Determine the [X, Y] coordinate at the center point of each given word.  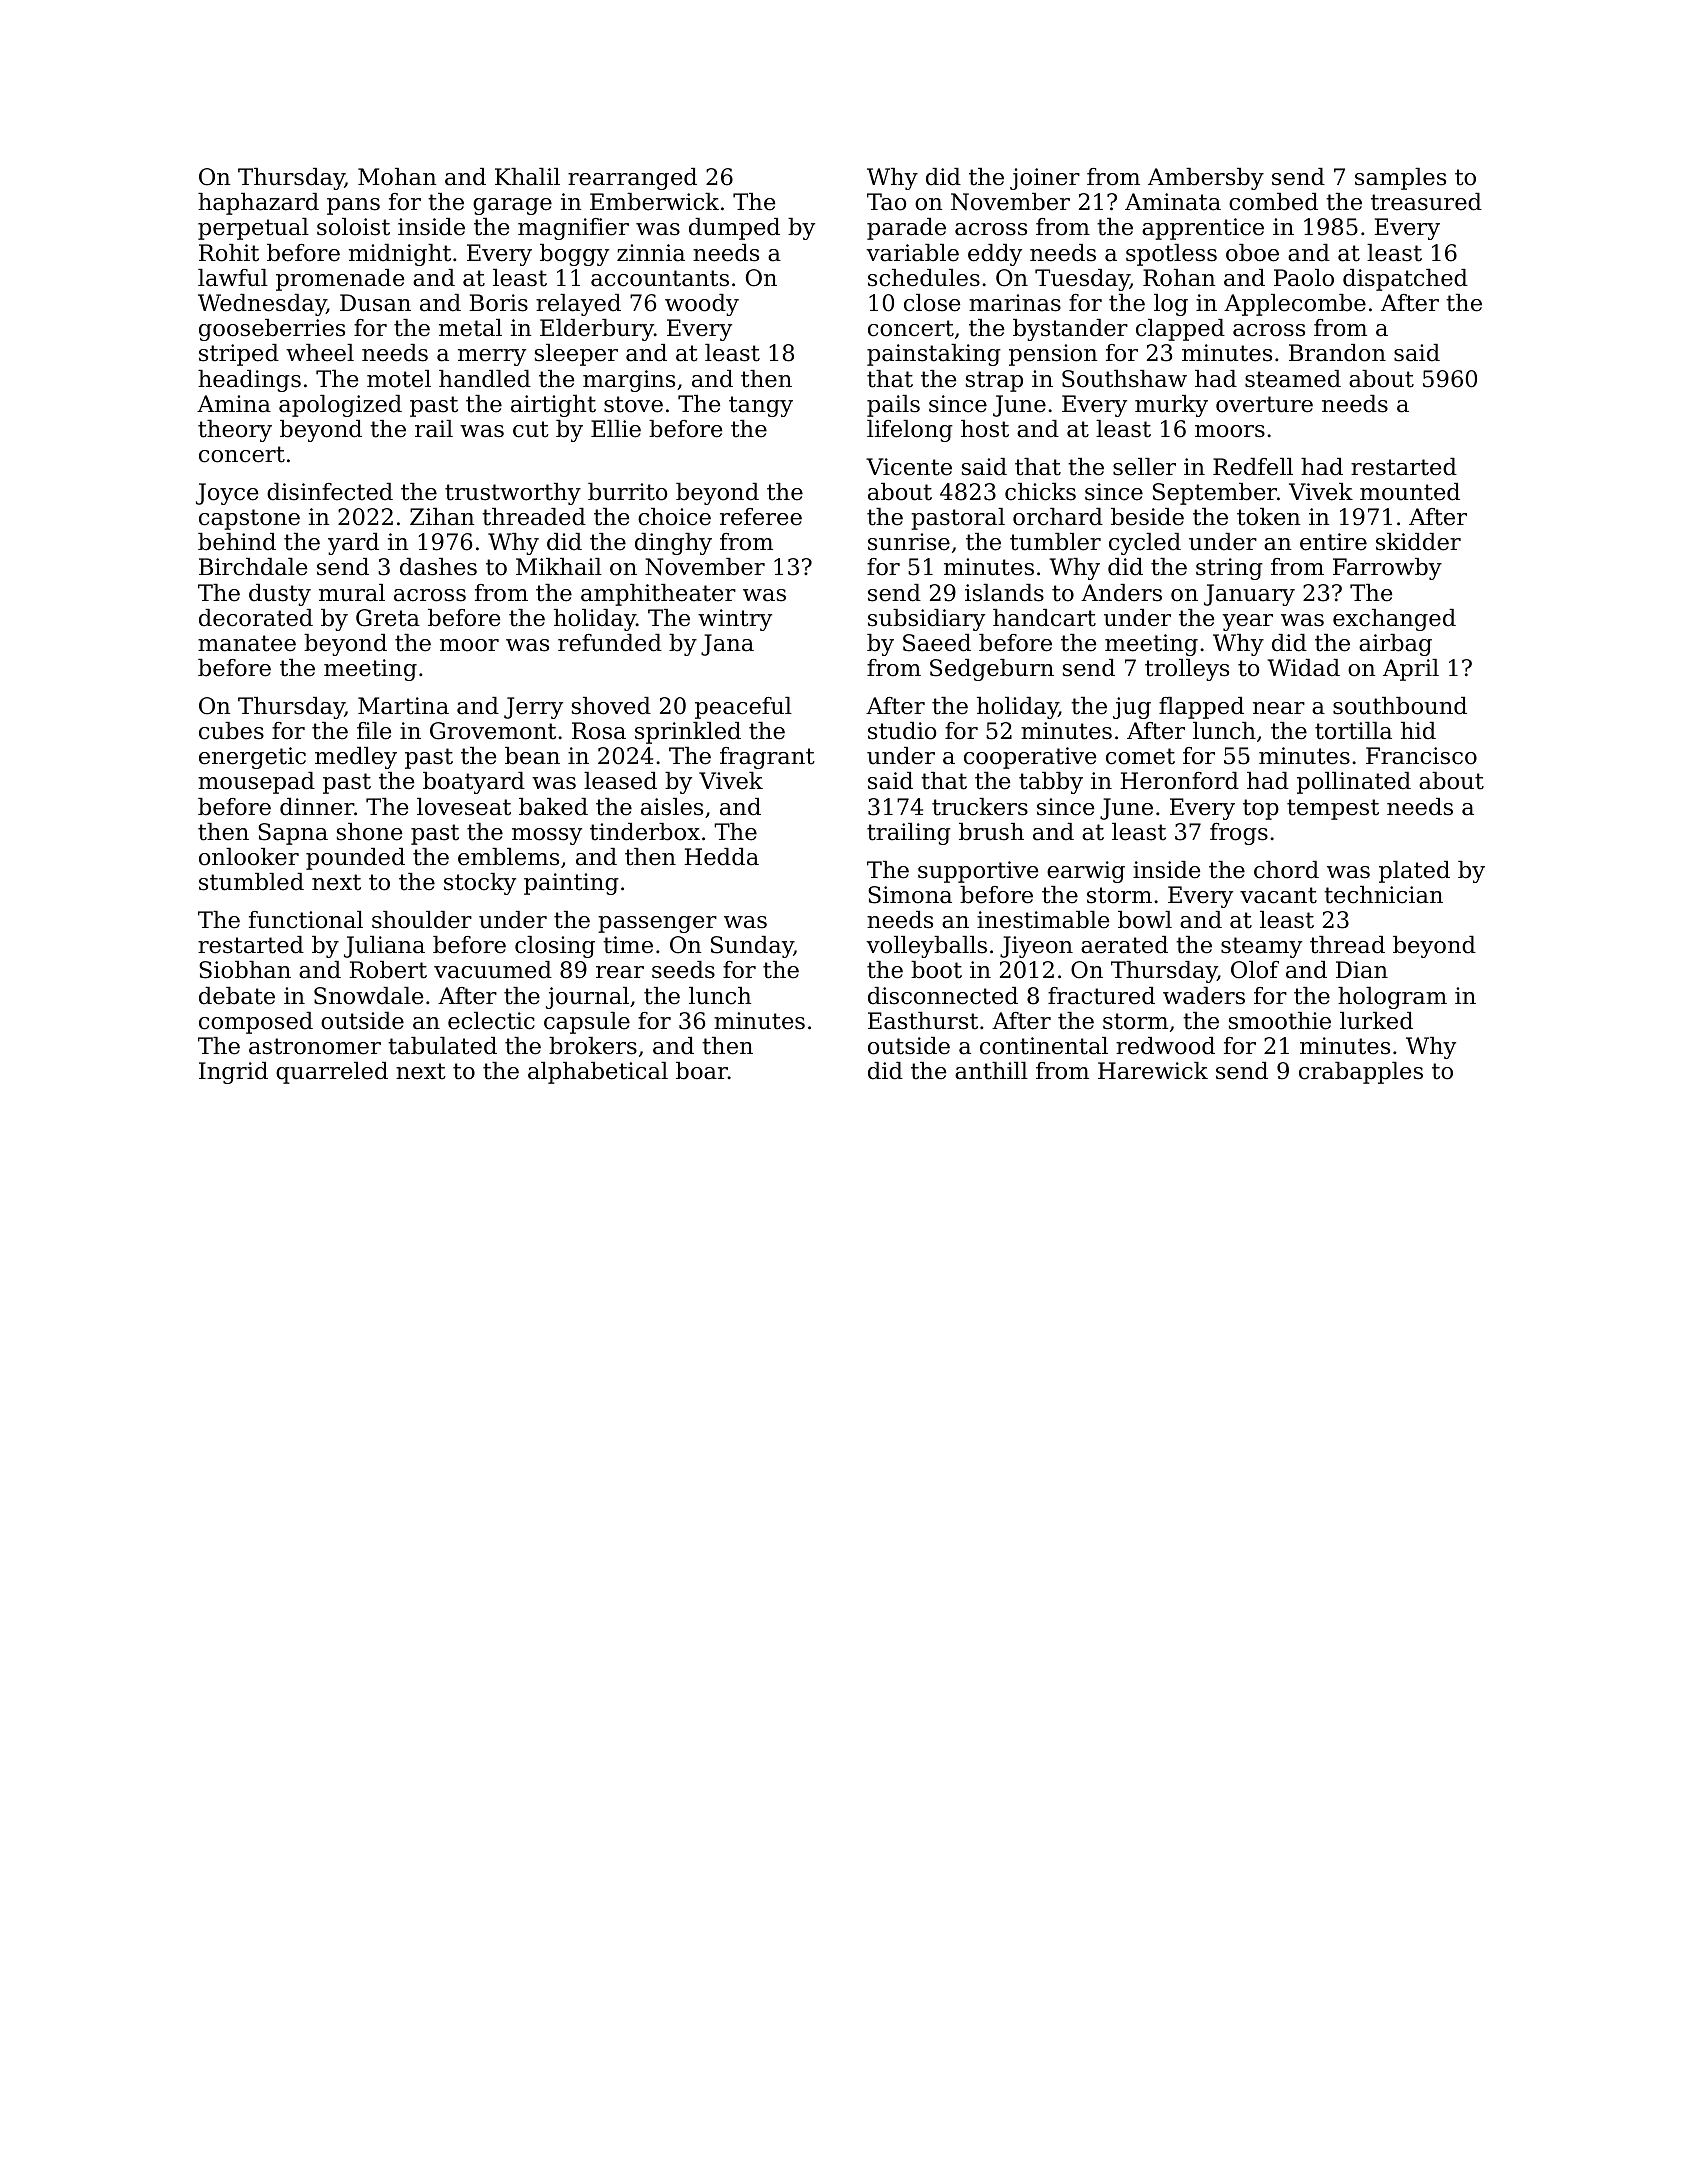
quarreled [332, 1073]
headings [249, 381]
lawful [233, 278]
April [1411, 670]
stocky [480, 884]
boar [702, 1071]
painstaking [934, 355]
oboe [1252, 253]
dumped [734, 229]
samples [1400, 179]
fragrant [767, 758]
